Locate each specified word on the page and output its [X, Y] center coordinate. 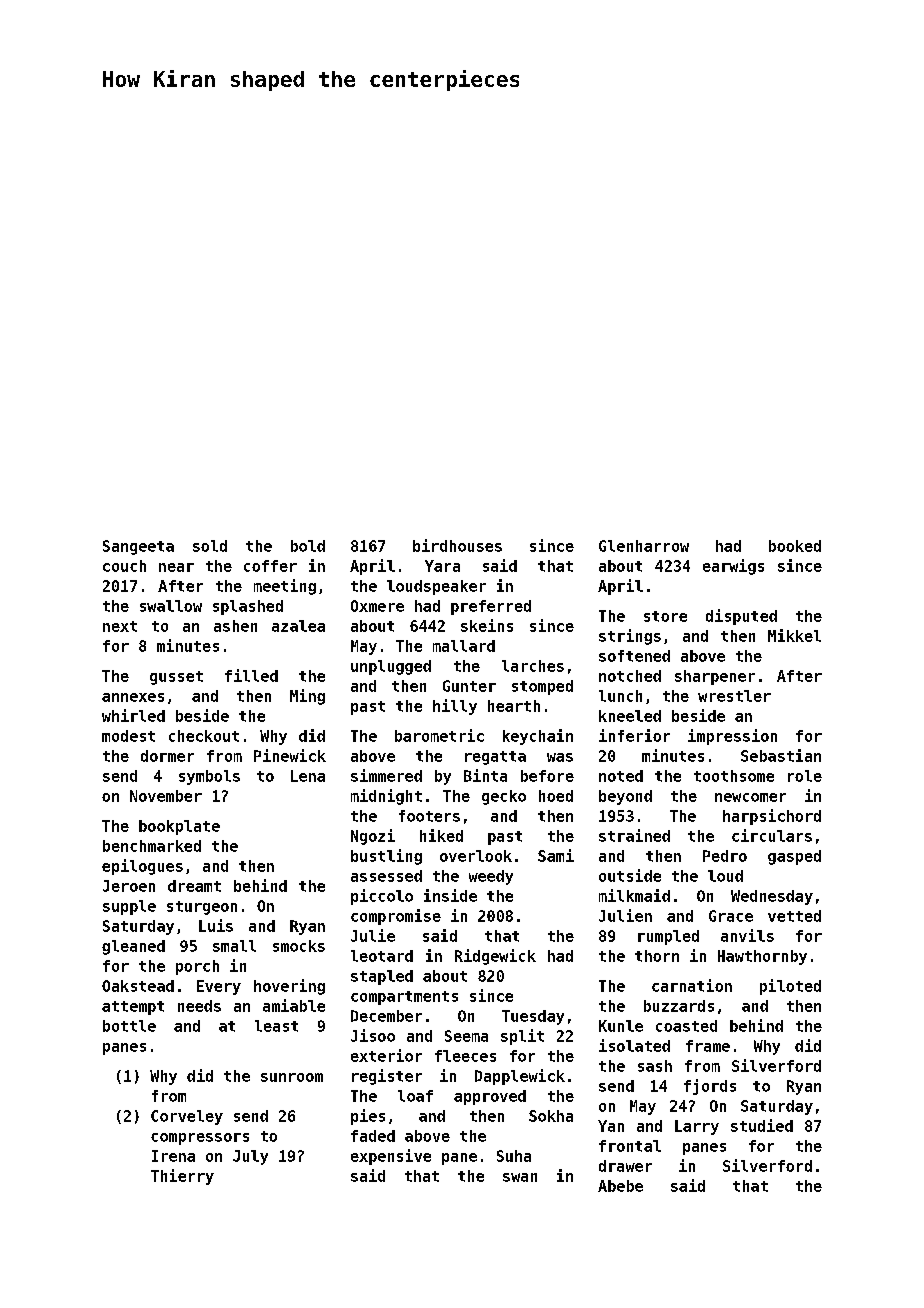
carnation [692, 985]
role [805, 776]
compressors [200, 1139]
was [560, 757]
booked [795, 546]
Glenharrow [644, 546]
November [166, 796]
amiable [294, 1005]
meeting [285, 587]
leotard [382, 956]
